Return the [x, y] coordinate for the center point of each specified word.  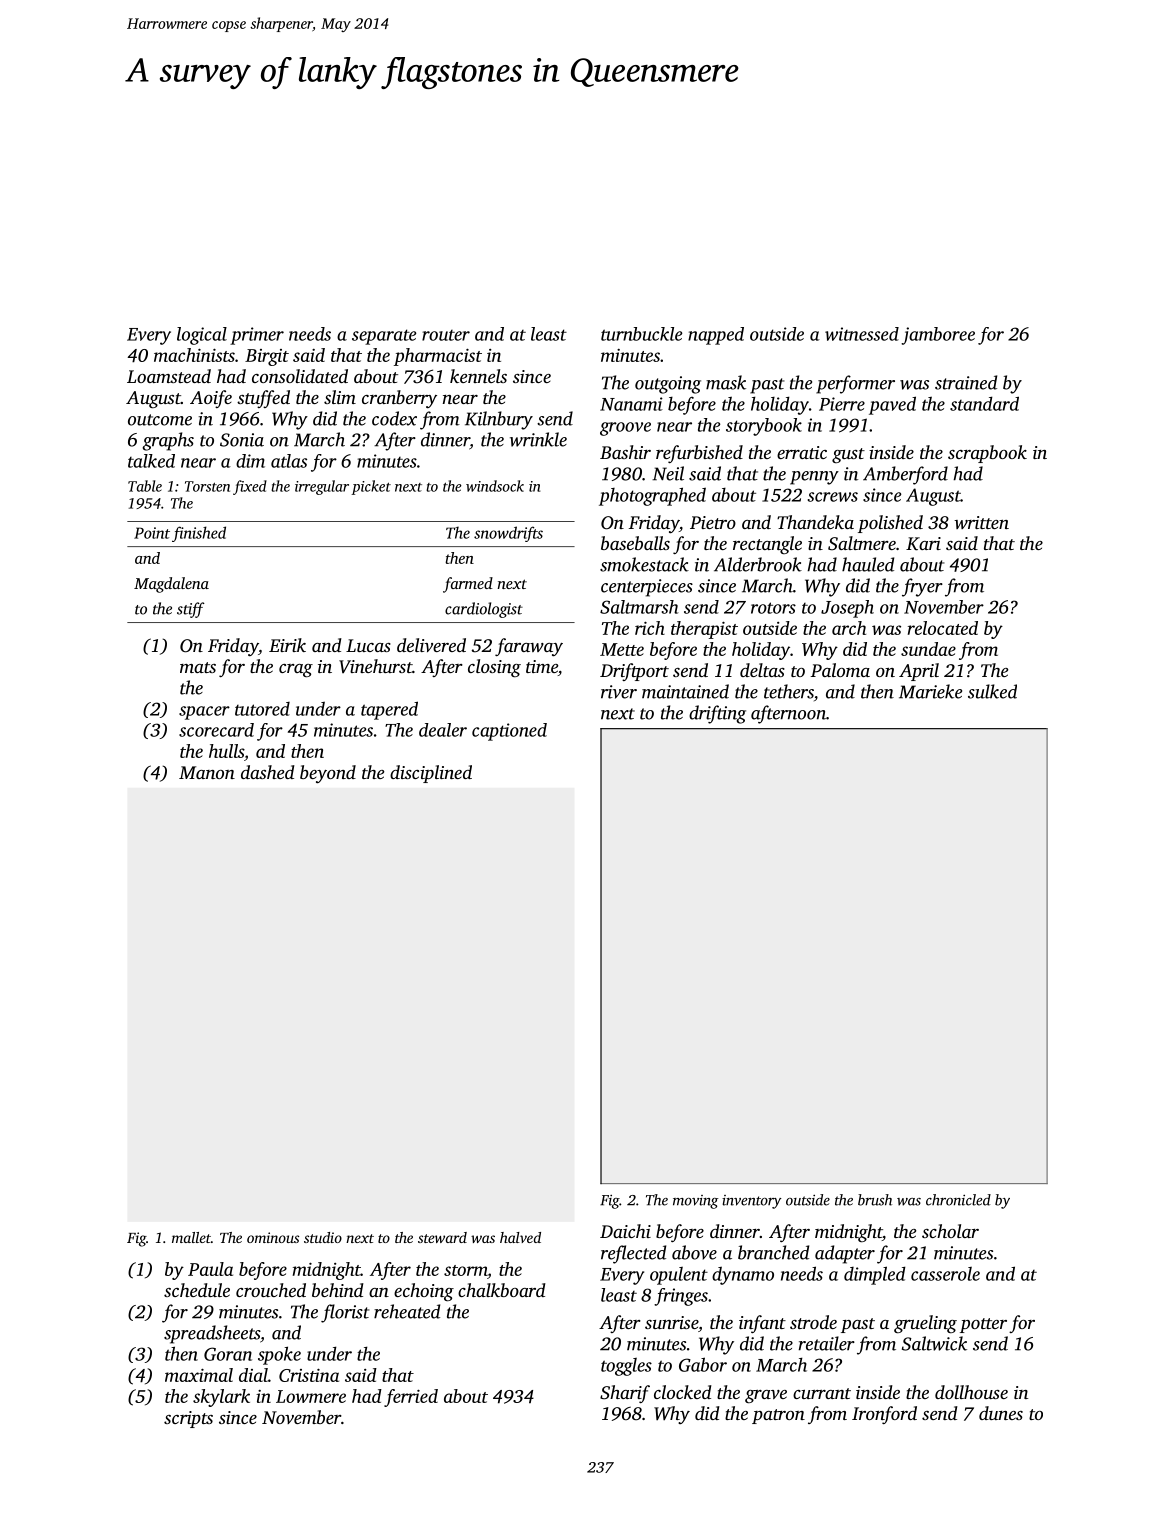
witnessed [862, 334]
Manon [207, 772]
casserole [945, 1274]
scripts [188, 1419]
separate [384, 337]
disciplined [431, 774]
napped [716, 336]
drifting [717, 714]
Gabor [703, 1364]
